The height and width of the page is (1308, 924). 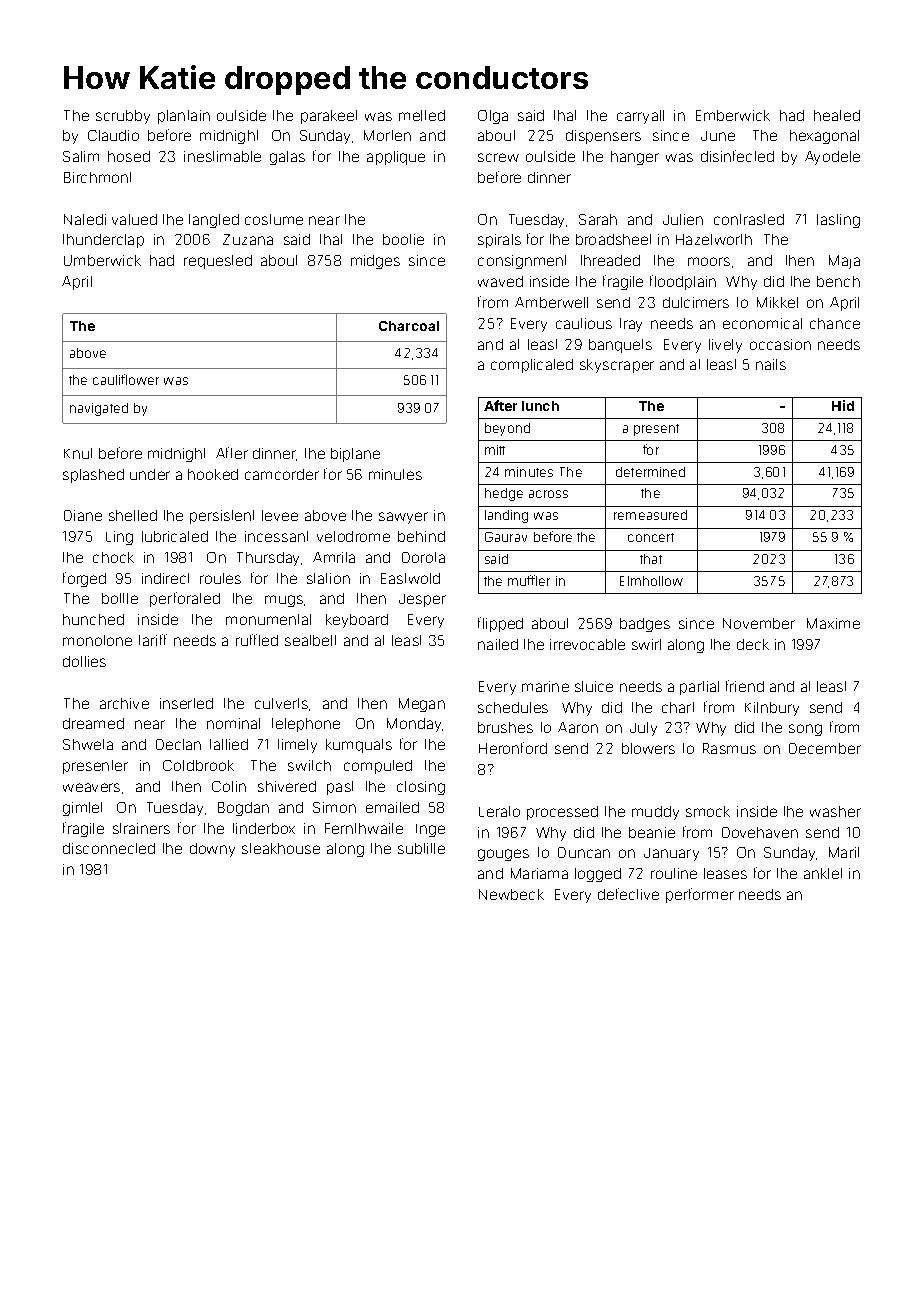 What do you see at coordinates (562, 813) in the page?
I see `processed` at bounding box center [562, 813].
